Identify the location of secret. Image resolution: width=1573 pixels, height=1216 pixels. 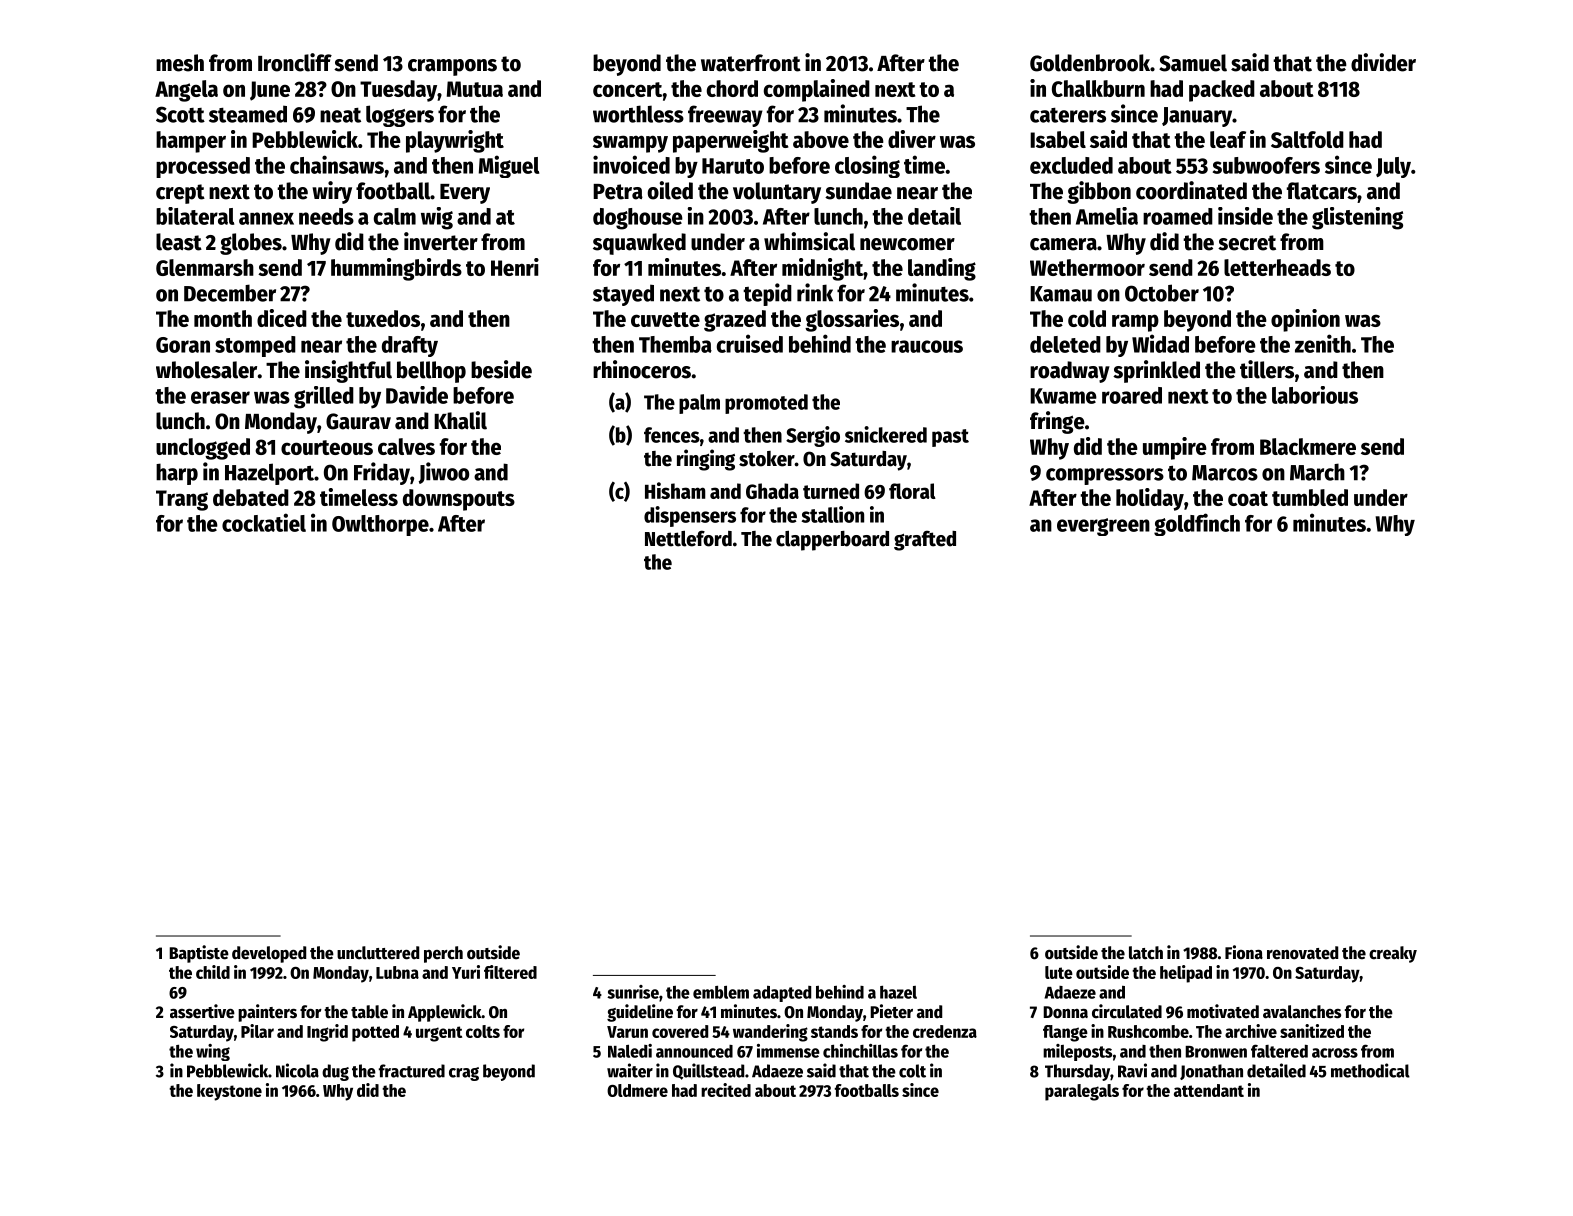
(1247, 243).
